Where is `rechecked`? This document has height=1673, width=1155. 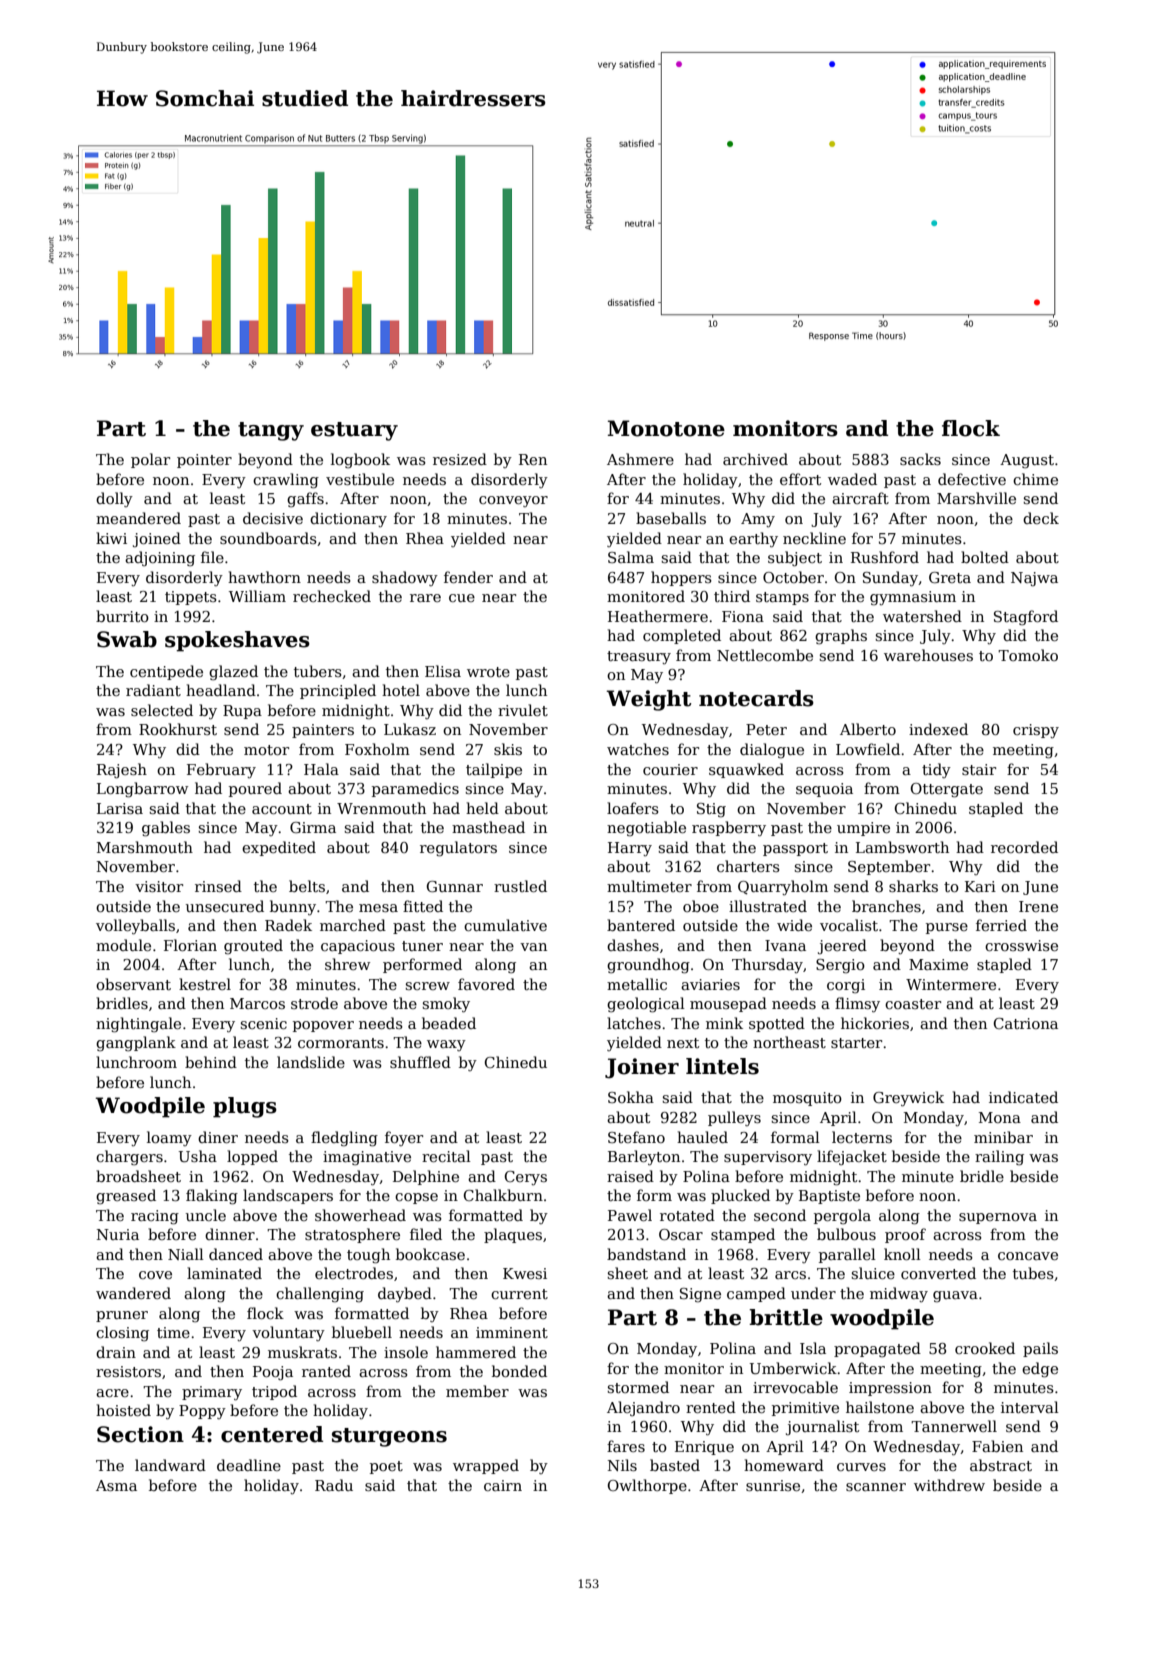
rechecked is located at coordinates (332, 596).
